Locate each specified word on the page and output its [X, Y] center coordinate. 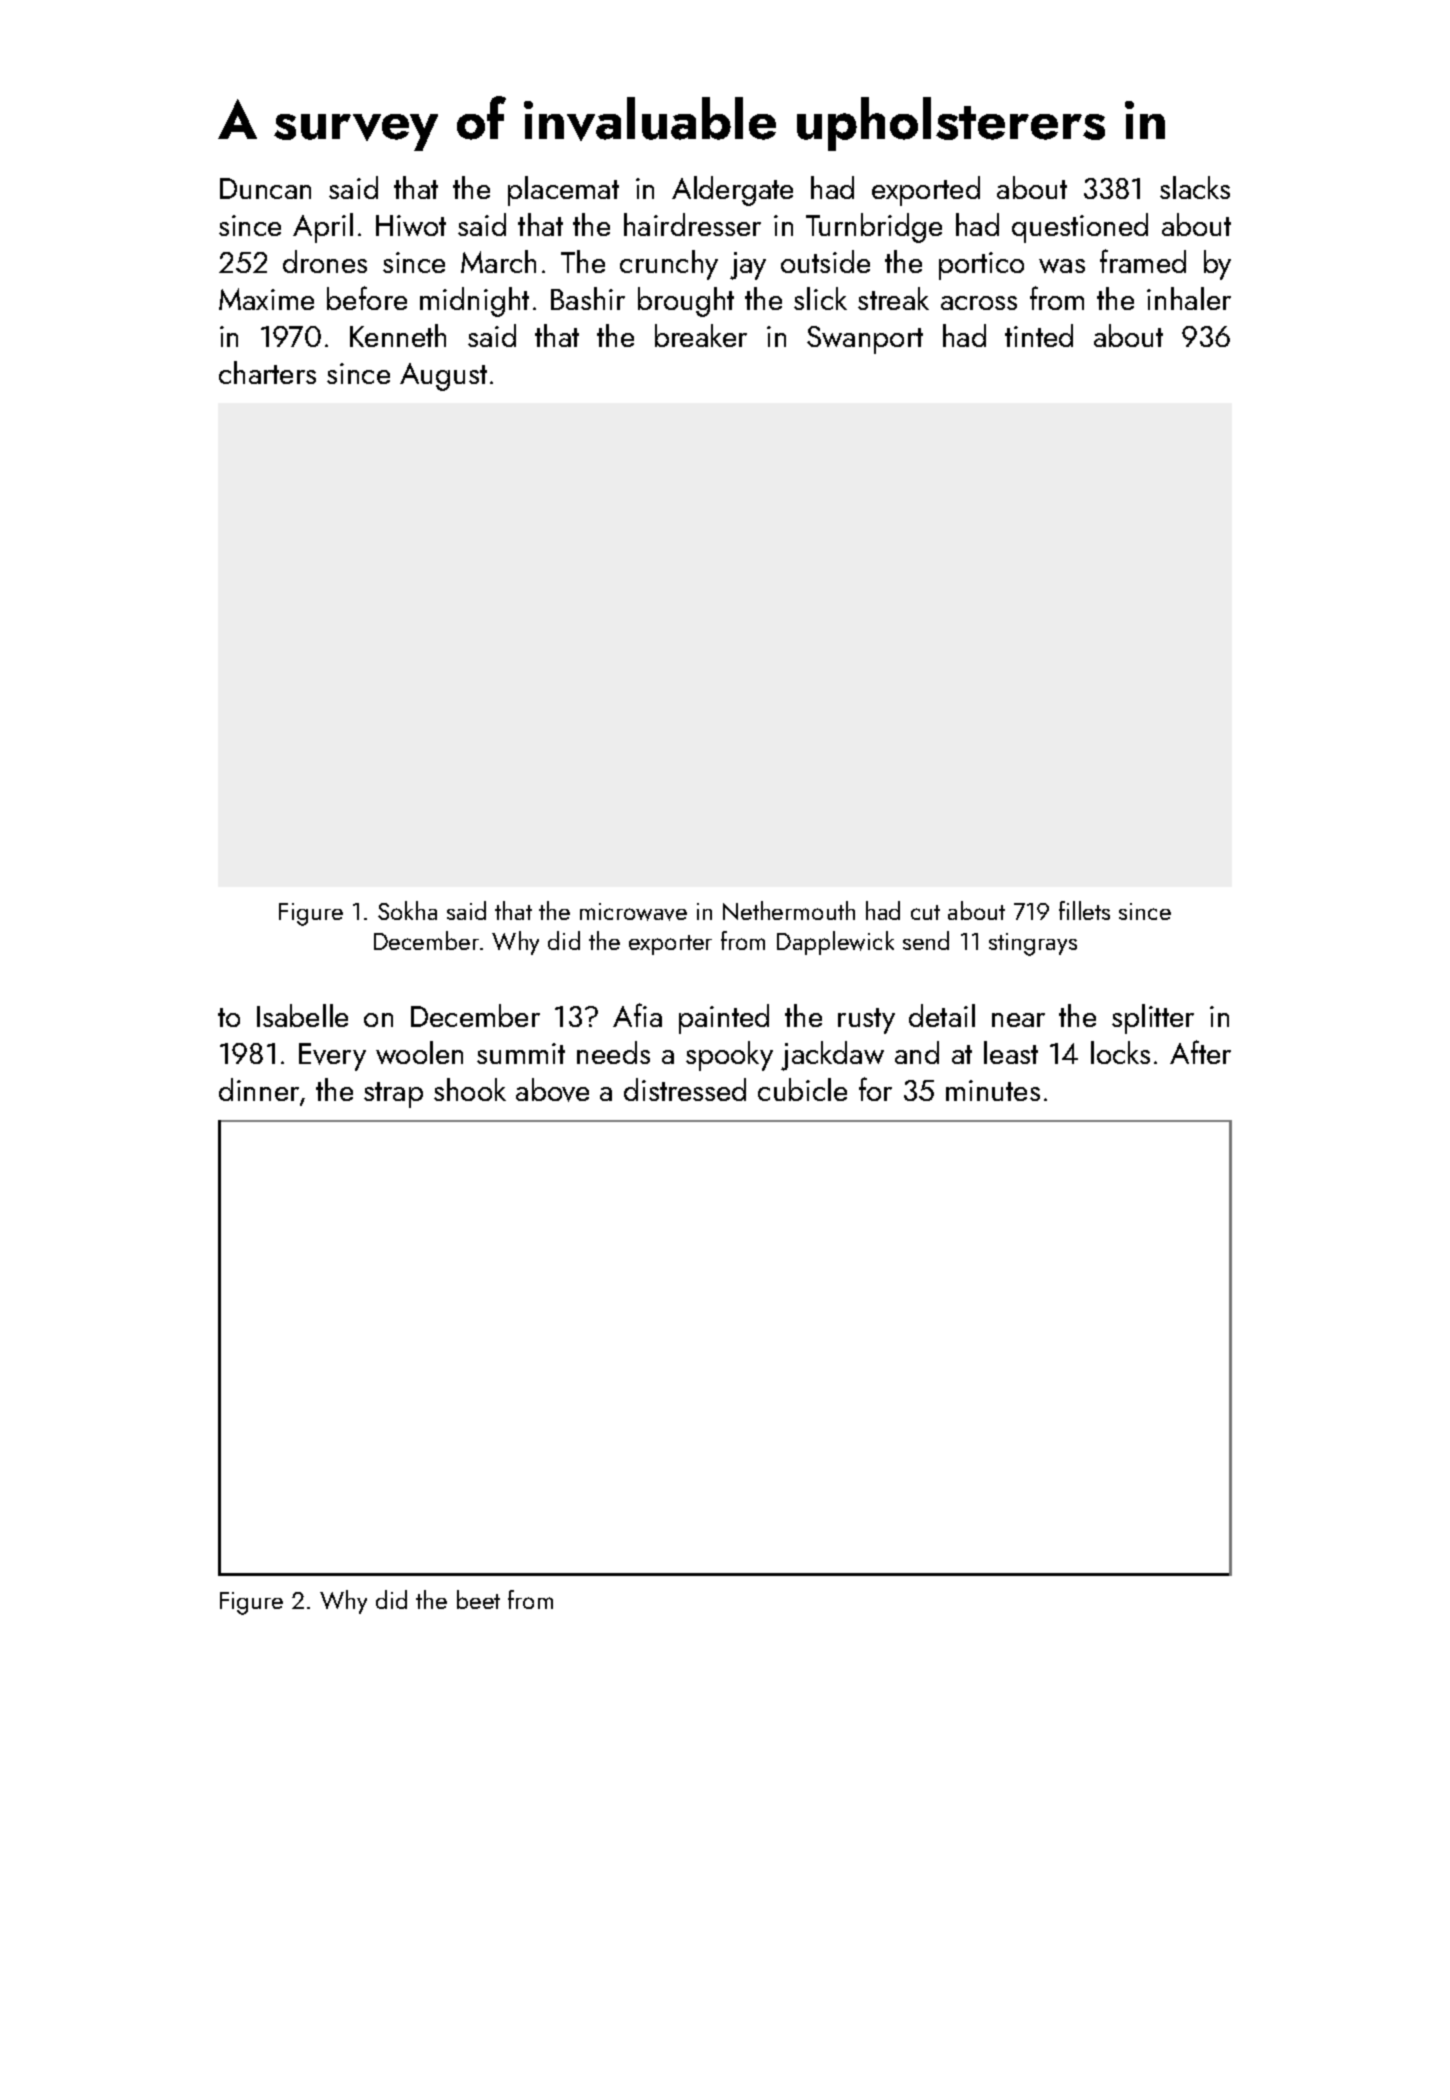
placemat [563, 191]
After [1200, 1052]
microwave [633, 912]
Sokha [407, 910]
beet [478, 1599]
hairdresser [692, 224]
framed [1143, 261]
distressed [685, 1089]
